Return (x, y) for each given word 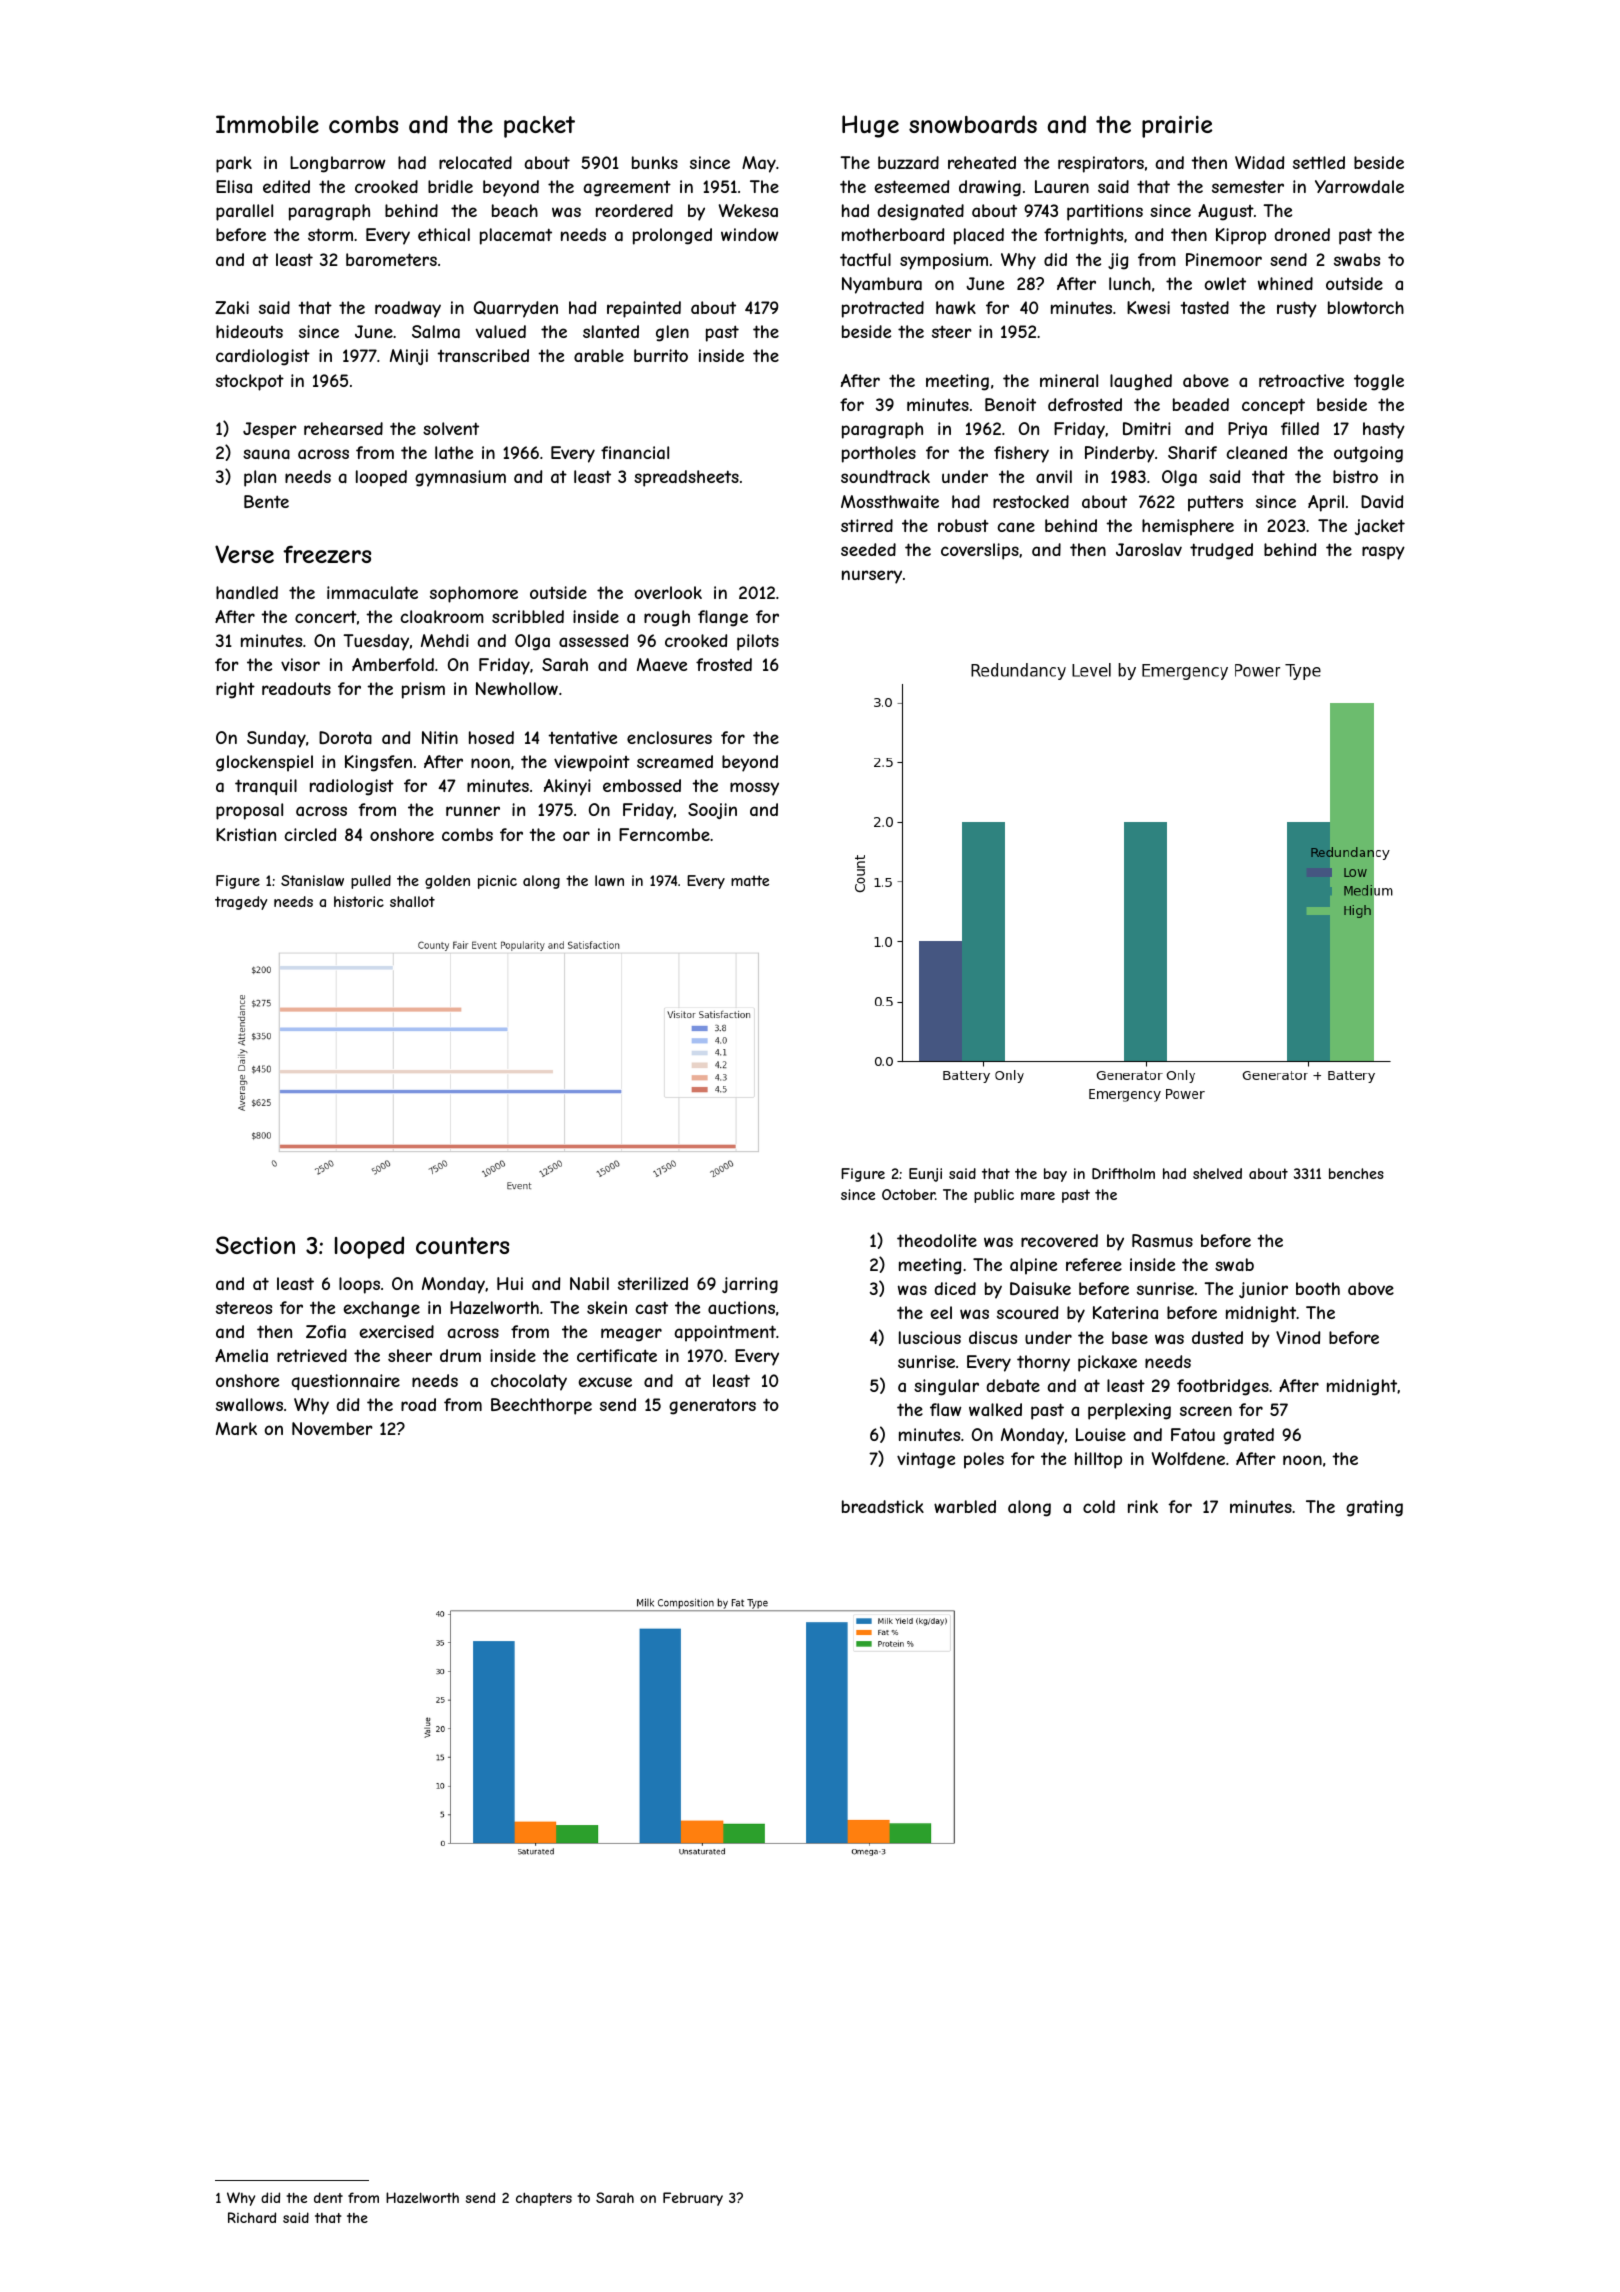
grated (1248, 1436)
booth (1318, 1288)
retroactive (1301, 380)
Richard (252, 2217)
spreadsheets (686, 478)
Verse (244, 554)
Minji (409, 357)
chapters (544, 2199)
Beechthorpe (541, 1406)
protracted (883, 309)
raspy (1383, 553)
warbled (965, 1506)
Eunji (925, 1175)
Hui (510, 1283)
